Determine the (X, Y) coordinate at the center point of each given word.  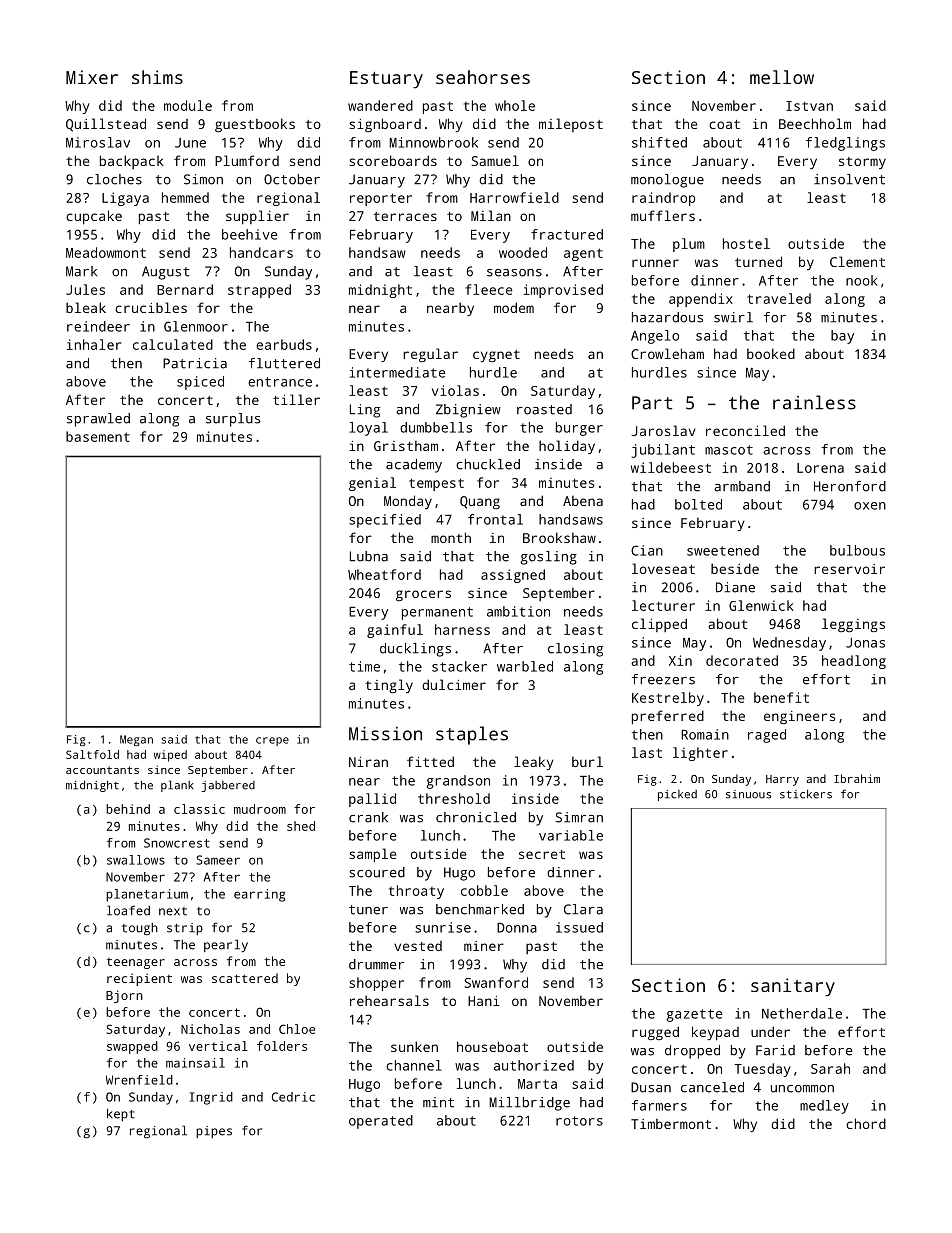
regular (430, 355)
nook (862, 280)
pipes (214, 1132)
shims (157, 77)
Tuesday (762, 1070)
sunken (414, 1046)
